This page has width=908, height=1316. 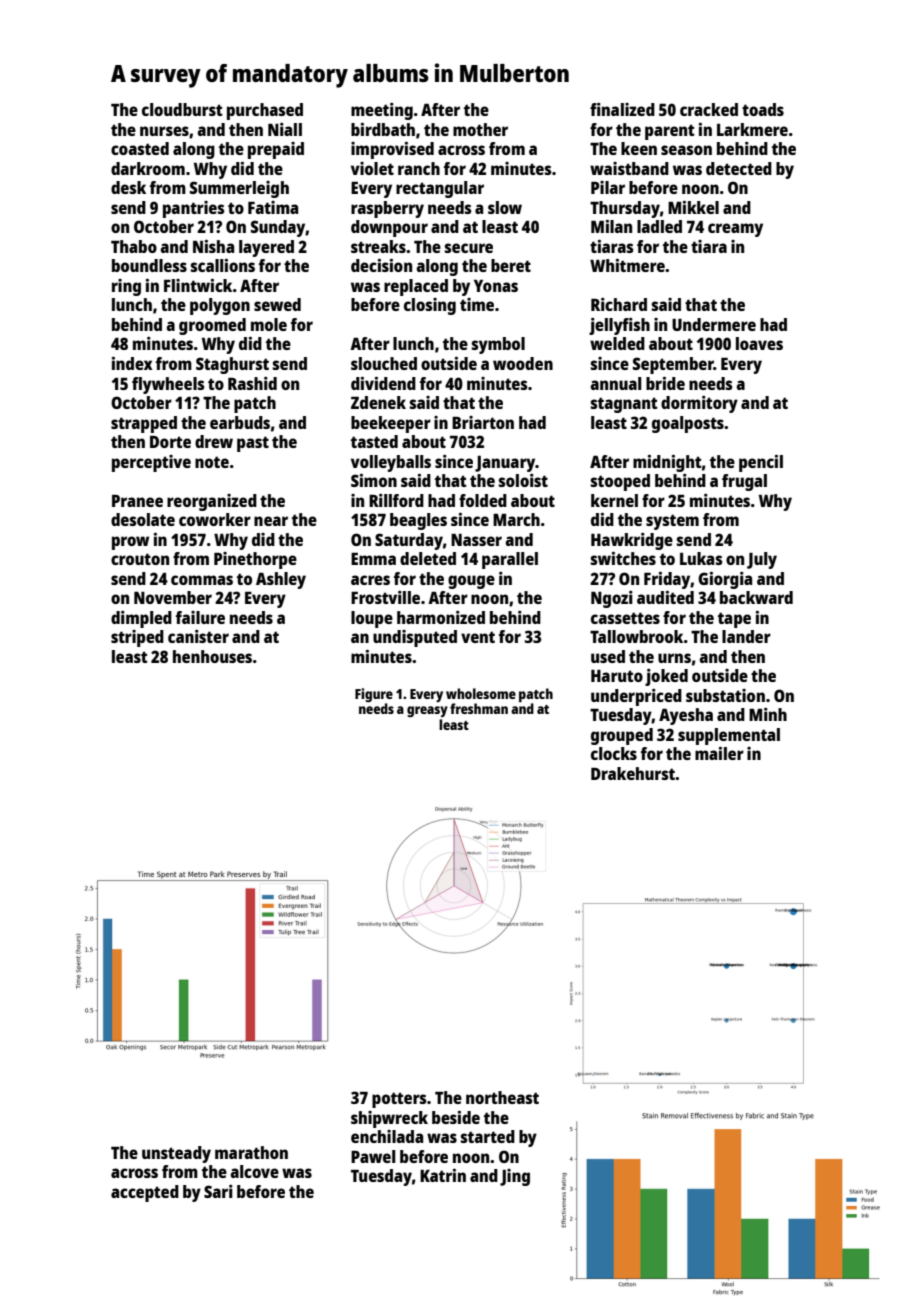 What do you see at coordinates (633, 773) in the page?
I see `Drakehurst` at bounding box center [633, 773].
